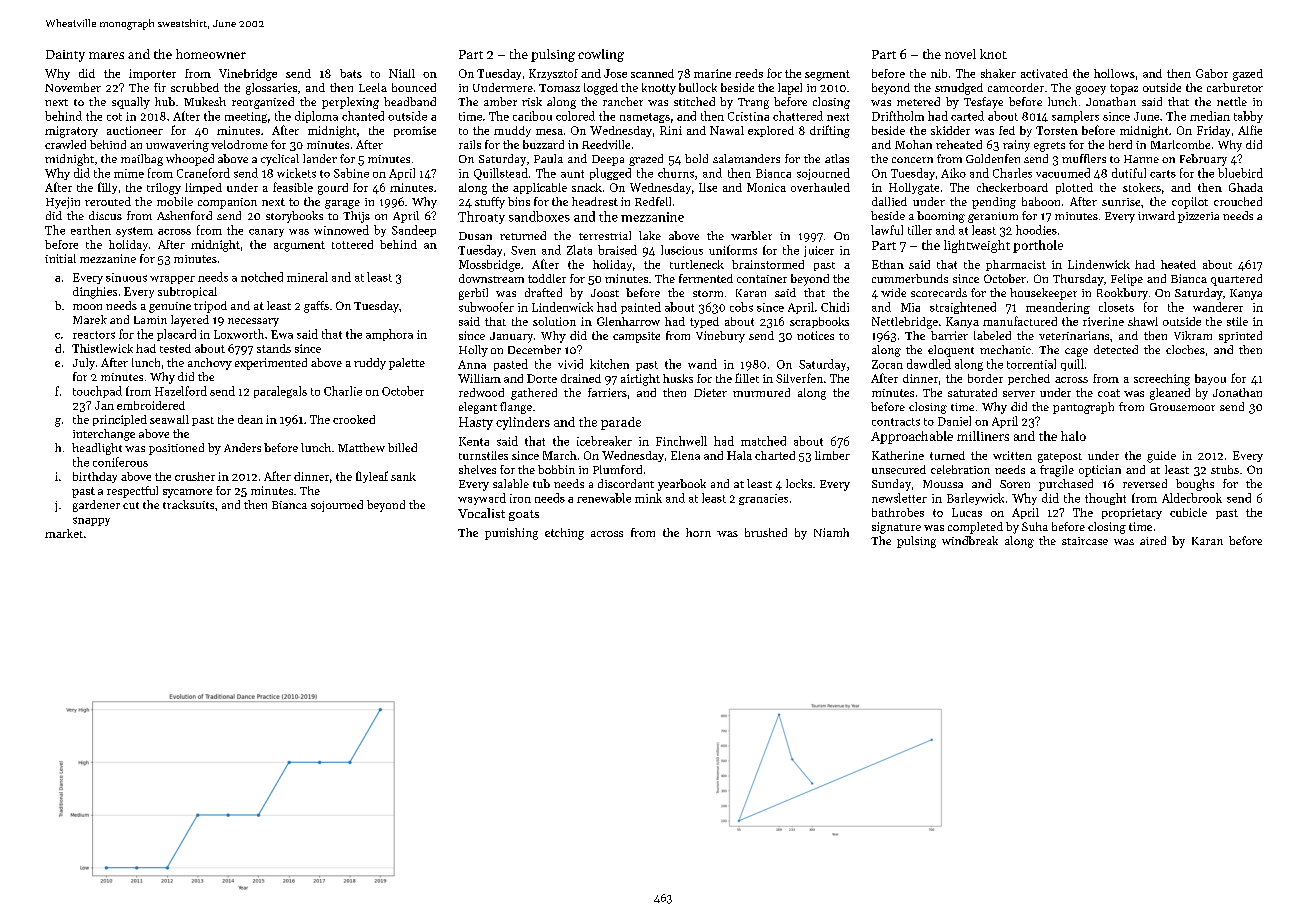 The width and height of the screenshot is (1308, 924). I want to click on Plumford, so click(617, 469).
